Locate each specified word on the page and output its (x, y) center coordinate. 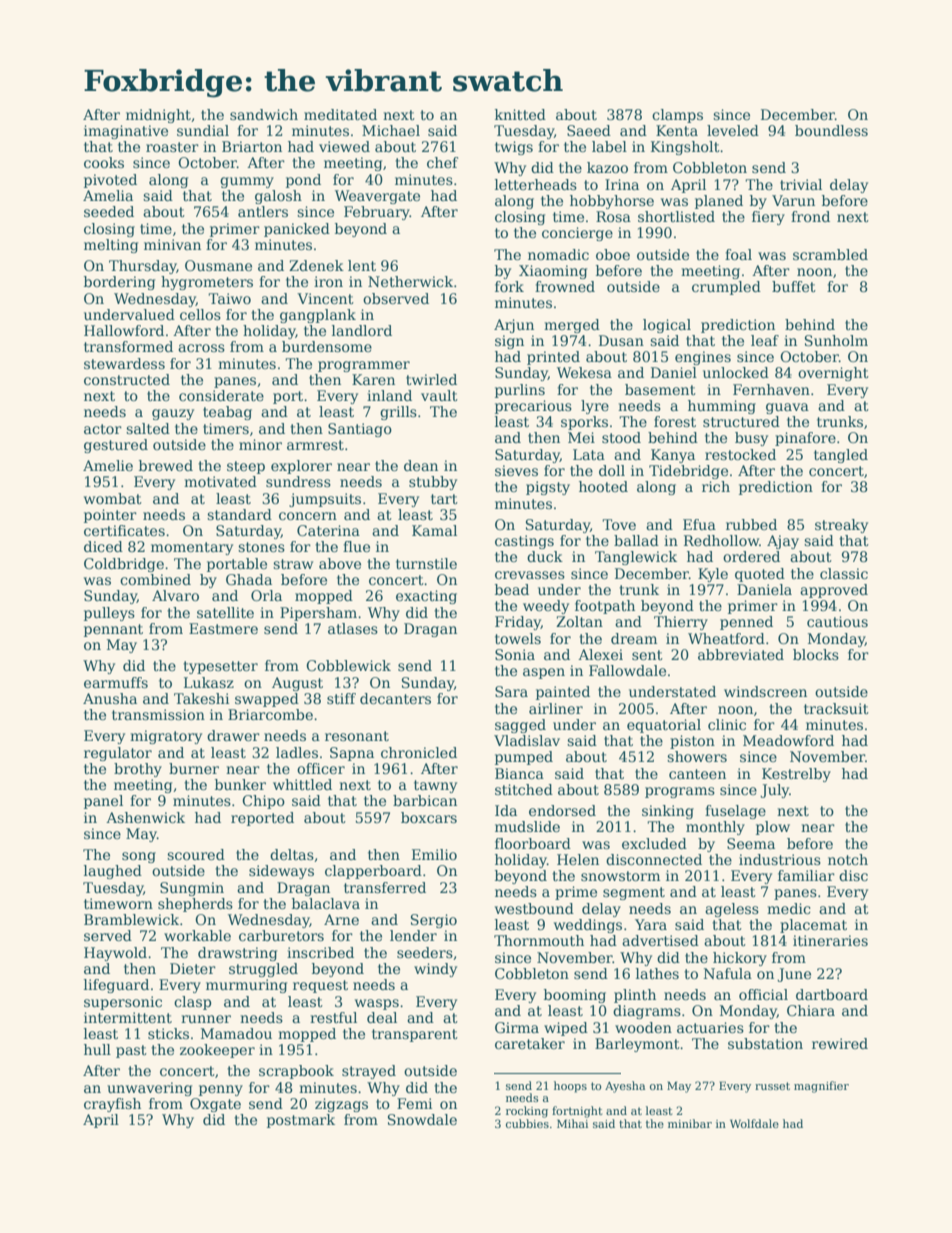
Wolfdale (754, 1123)
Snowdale (422, 1119)
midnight (158, 116)
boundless (831, 130)
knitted (520, 114)
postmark (301, 1121)
